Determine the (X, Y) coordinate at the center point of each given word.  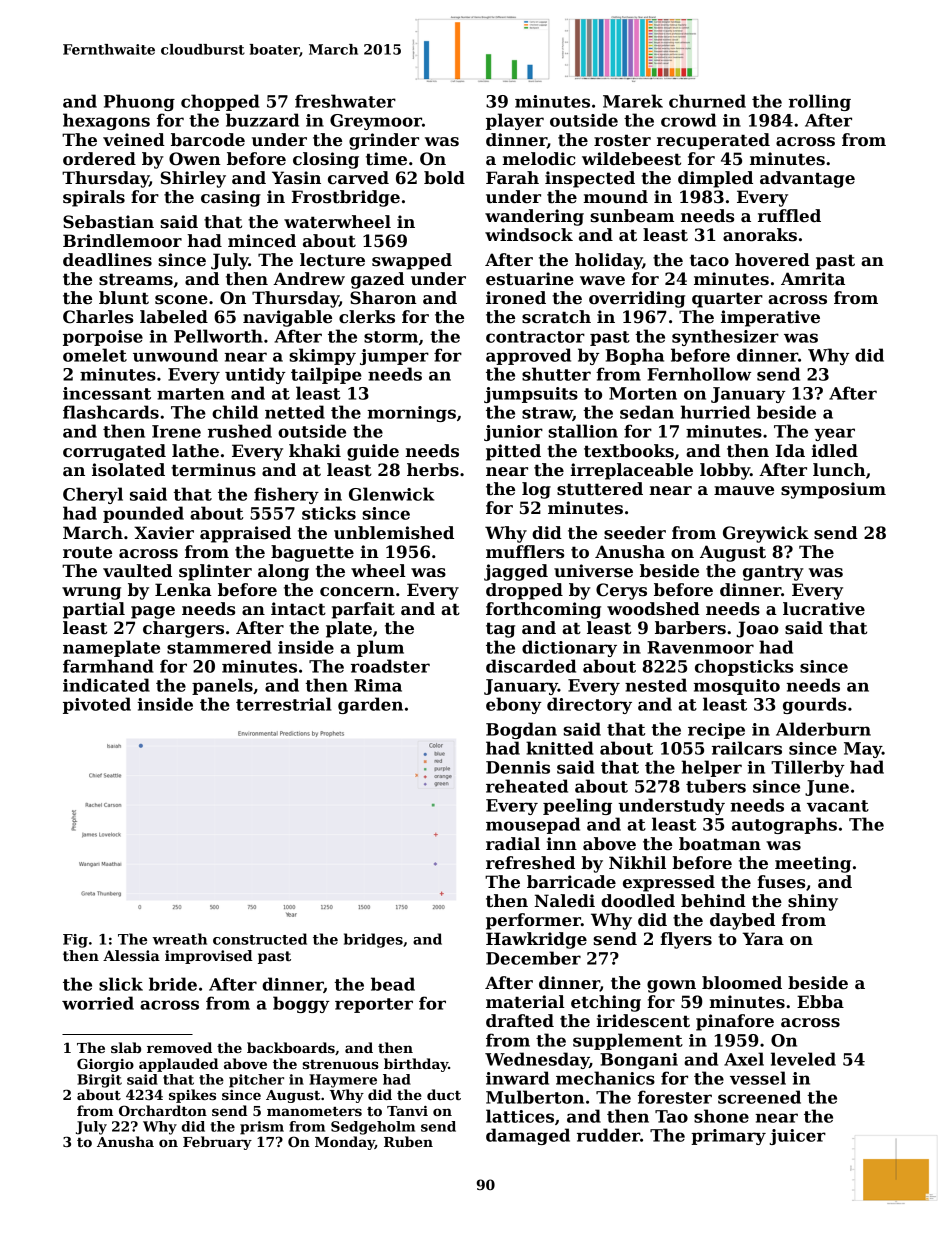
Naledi (564, 901)
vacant (838, 806)
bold (444, 178)
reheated (527, 786)
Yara (763, 939)
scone (181, 300)
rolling (820, 102)
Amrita (813, 279)
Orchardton (163, 1110)
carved (358, 178)
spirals (94, 198)
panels (222, 686)
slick (121, 984)
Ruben (408, 1141)
